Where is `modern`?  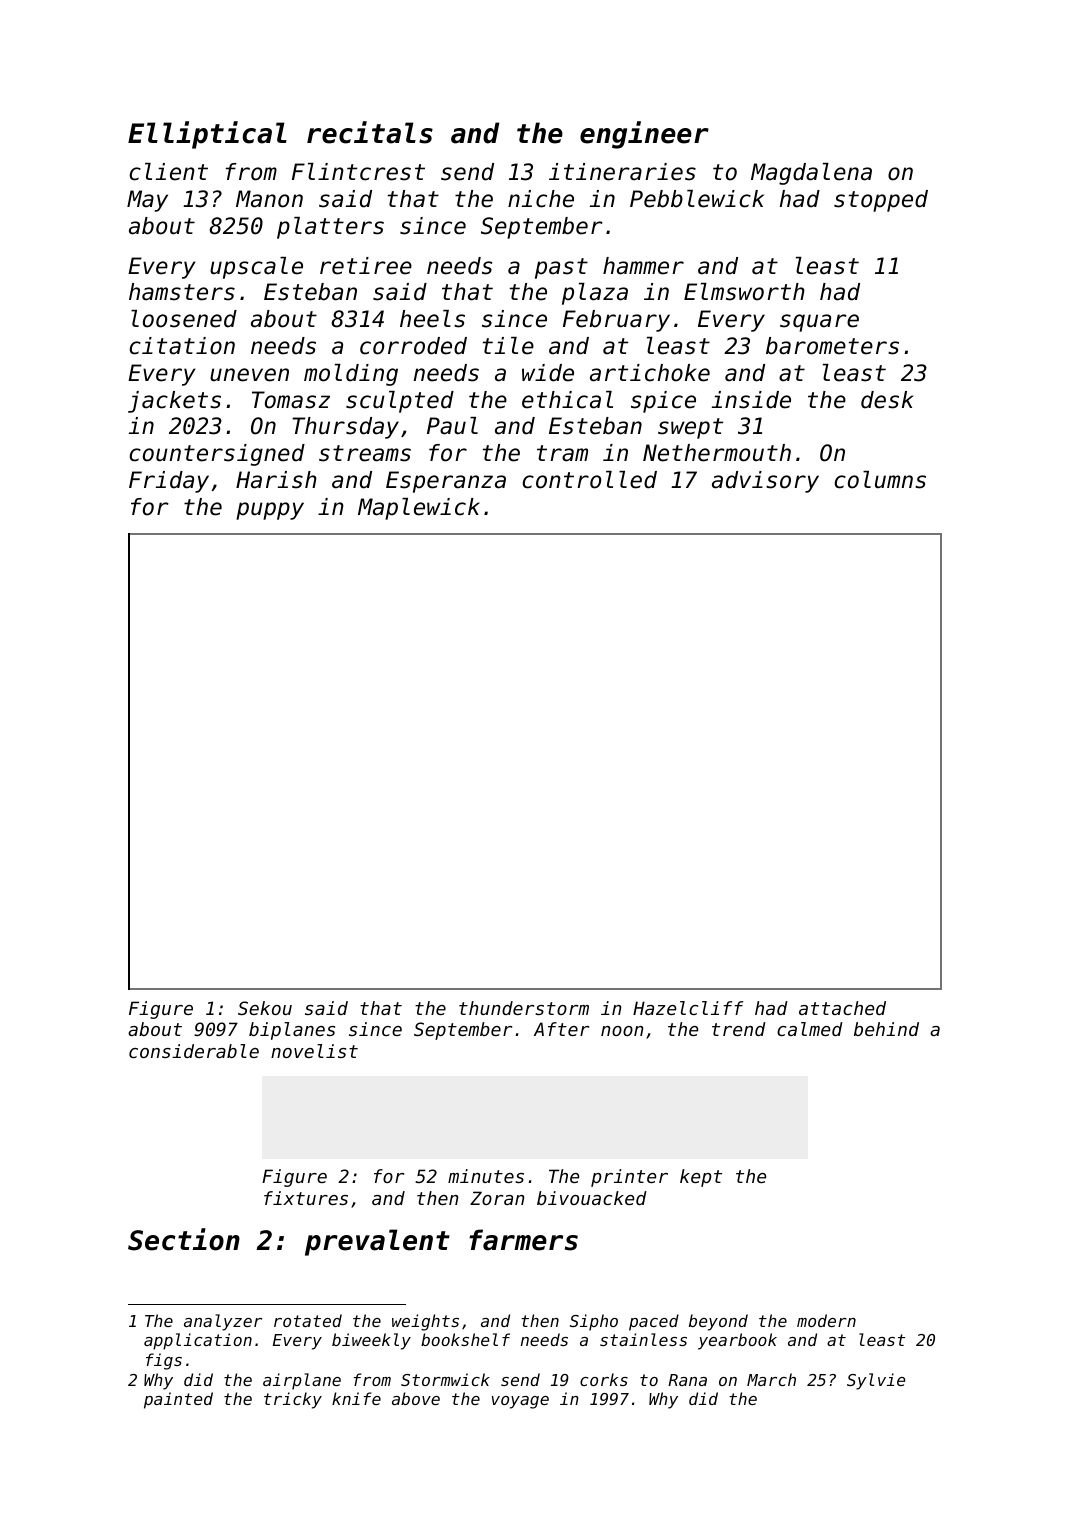
modern is located at coordinates (826, 1320).
